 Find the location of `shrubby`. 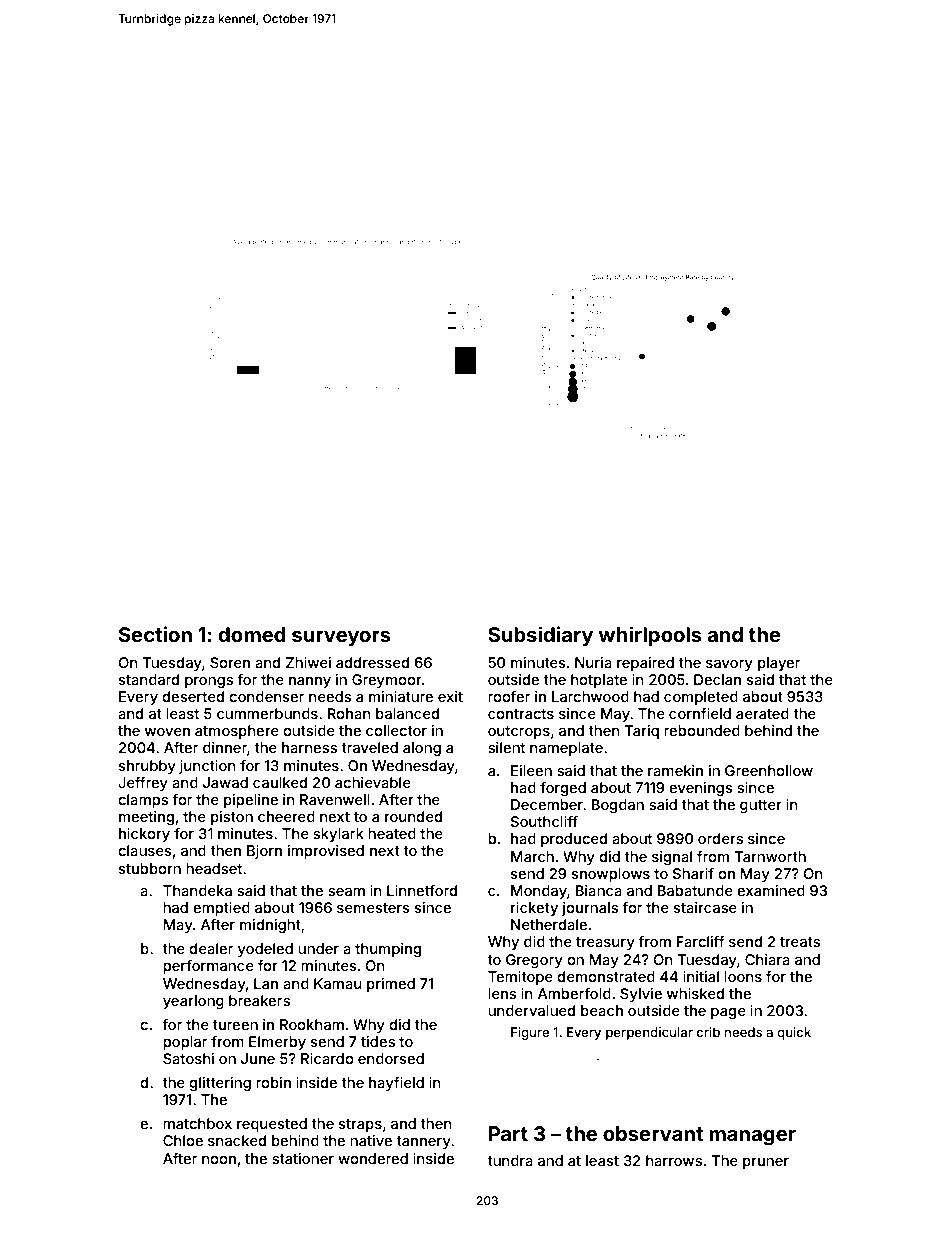

shrubby is located at coordinates (147, 767).
